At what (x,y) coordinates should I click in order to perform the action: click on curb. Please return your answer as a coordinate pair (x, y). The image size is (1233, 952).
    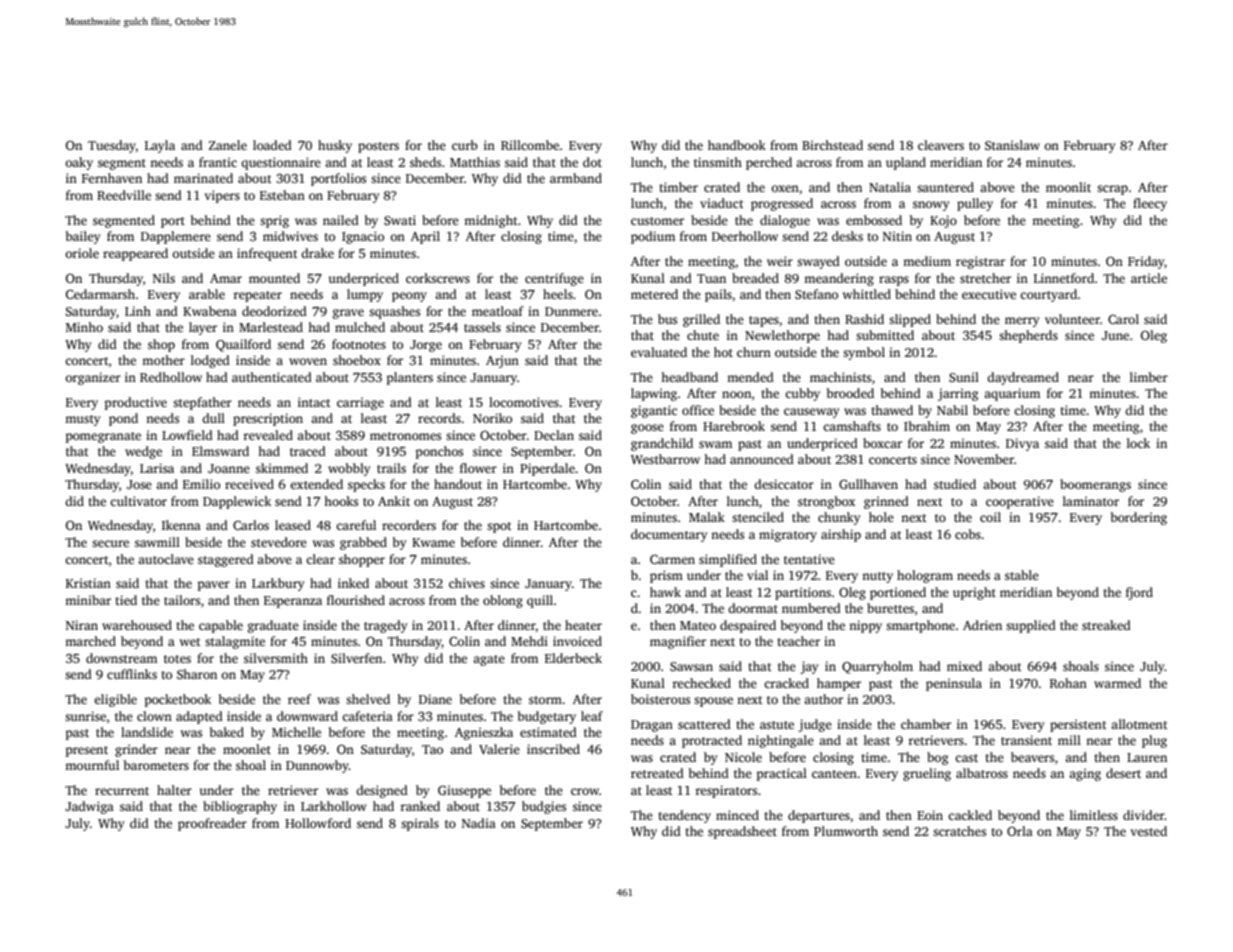
    Looking at the image, I should click on (465, 145).
